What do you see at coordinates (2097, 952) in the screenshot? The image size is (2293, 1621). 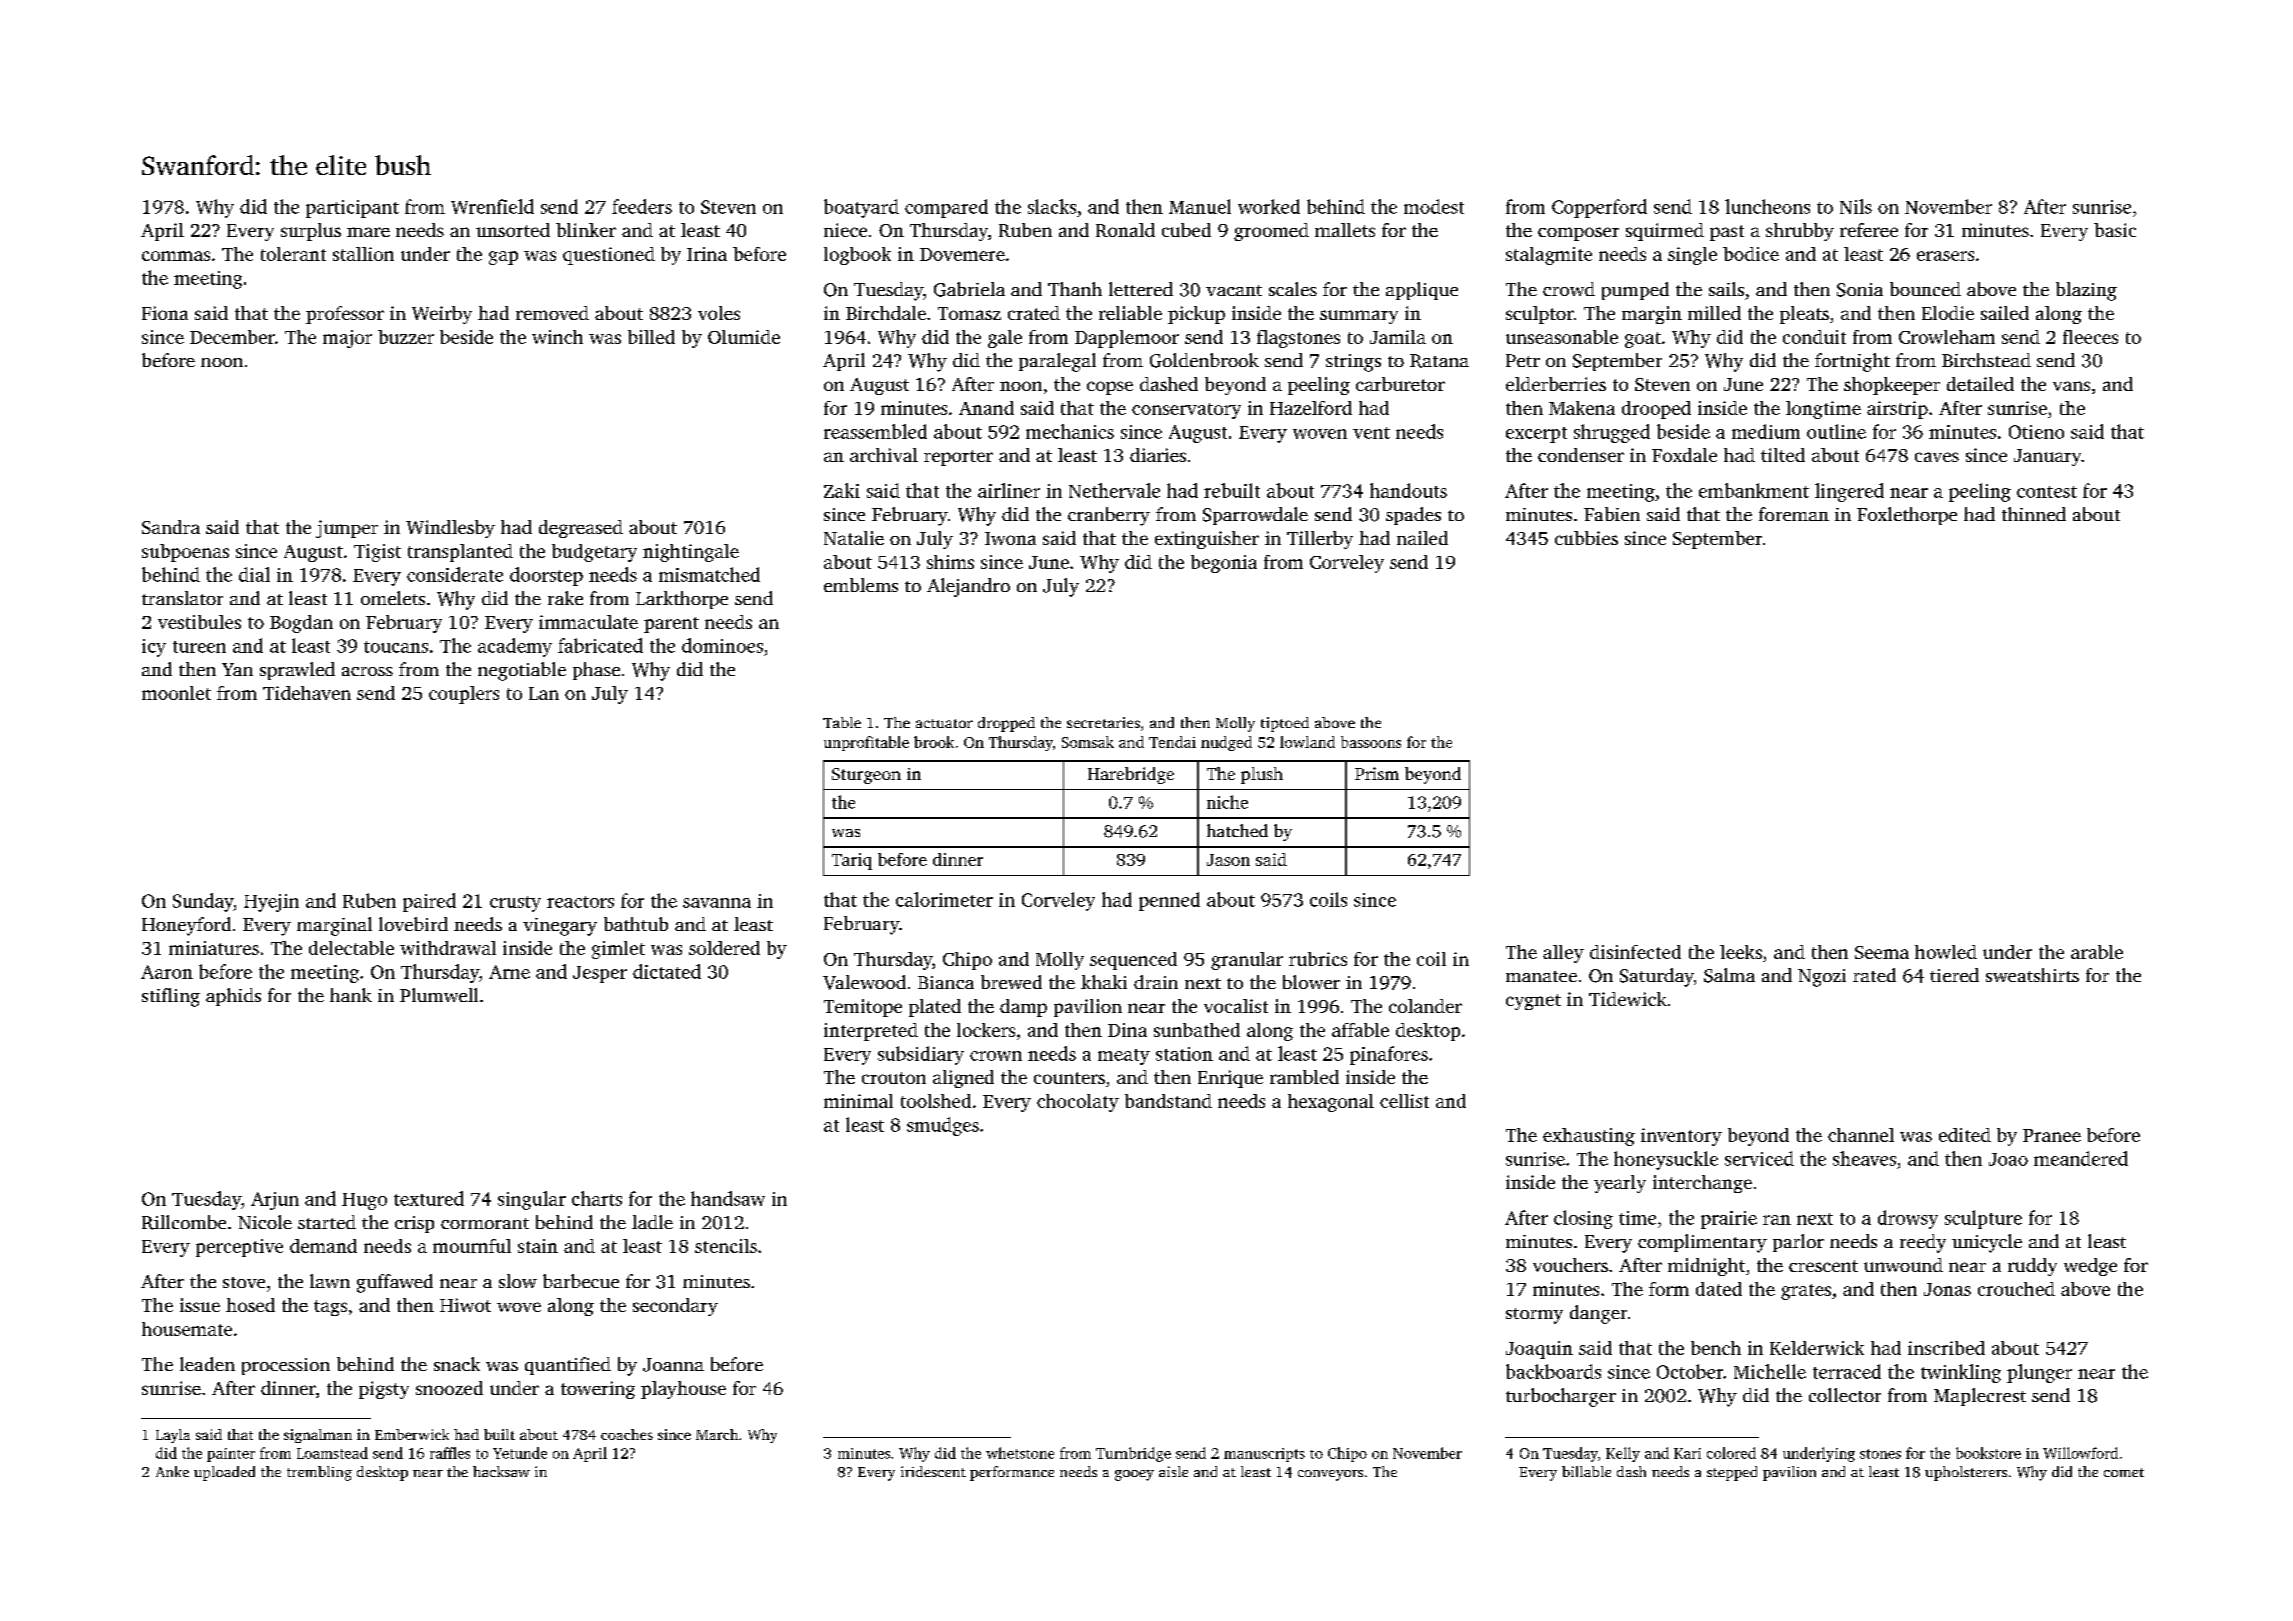 I see `arable` at bounding box center [2097, 952].
